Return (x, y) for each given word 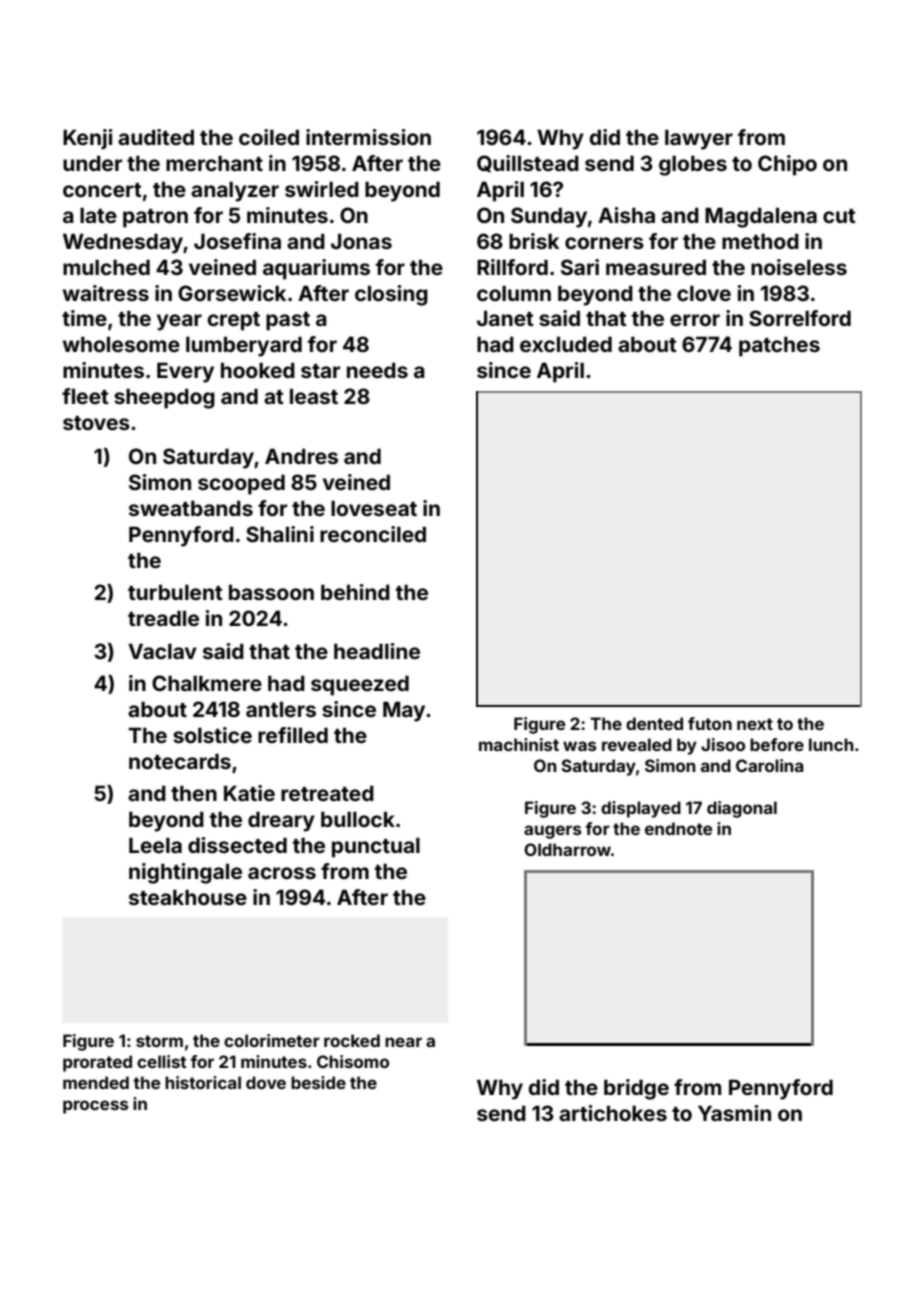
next (755, 724)
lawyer (699, 139)
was (580, 746)
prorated (97, 1063)
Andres (301, 456)
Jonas (361, 241)
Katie (249, 793)
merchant (214, 163)
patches (779, 346)
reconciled (373, 534)
